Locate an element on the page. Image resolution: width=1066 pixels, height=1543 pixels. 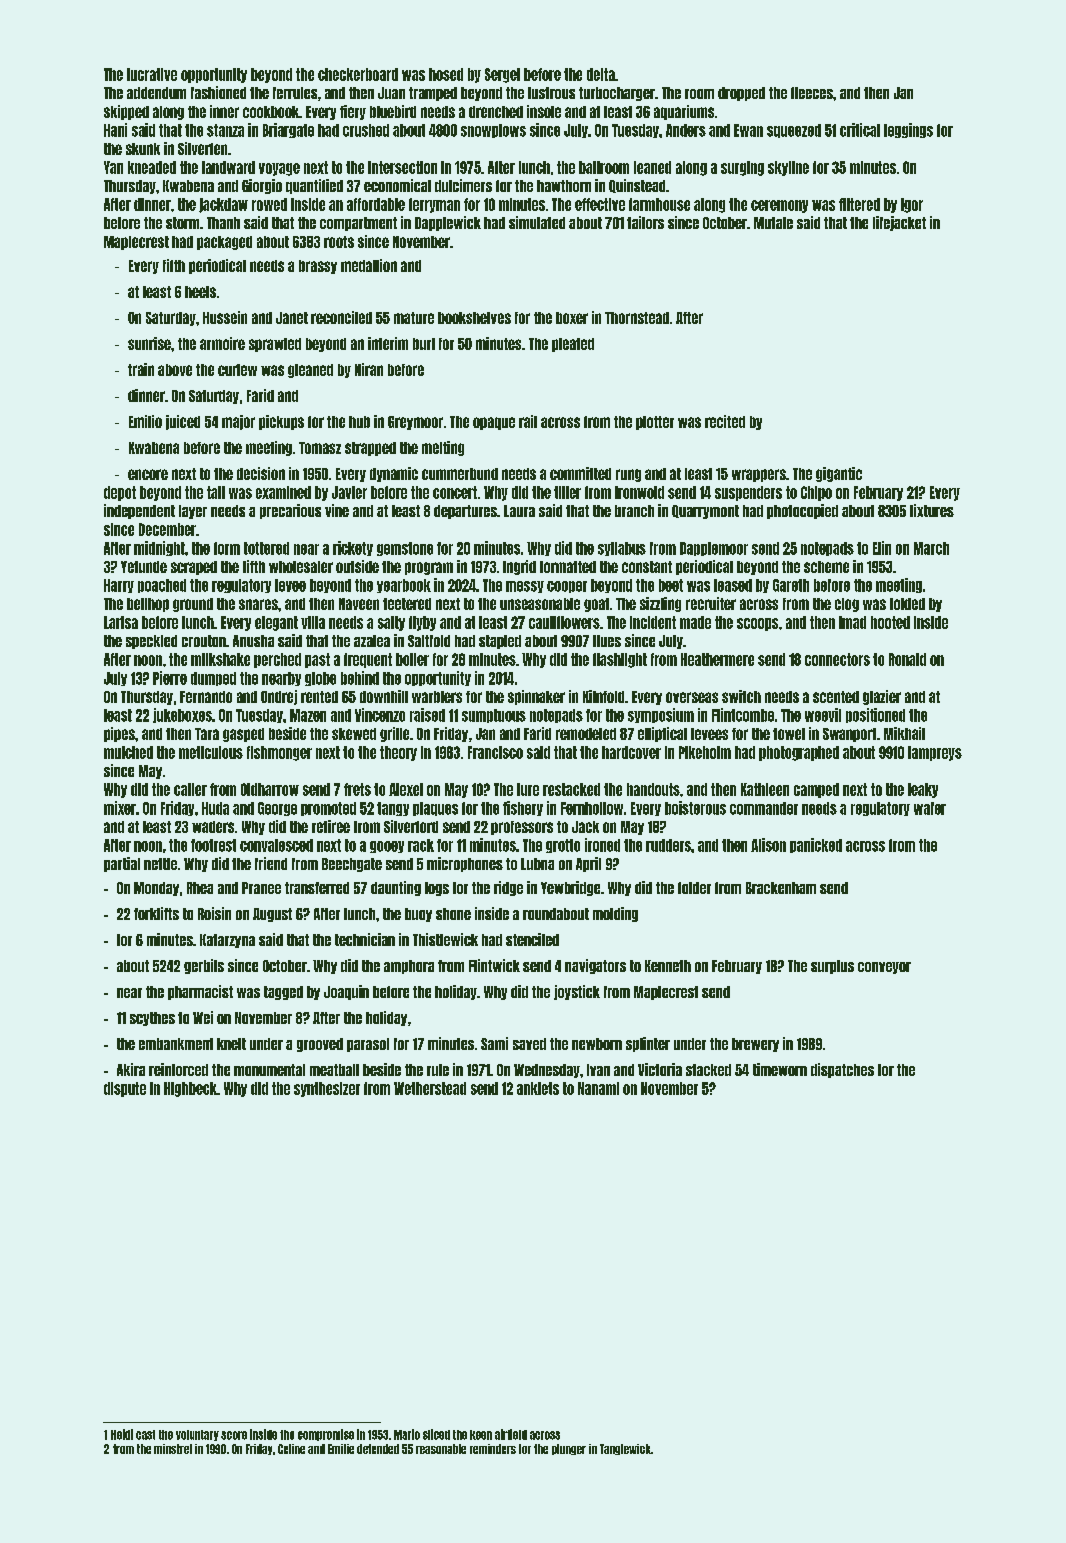
minstrel is located at coordinates (173, 1449).
